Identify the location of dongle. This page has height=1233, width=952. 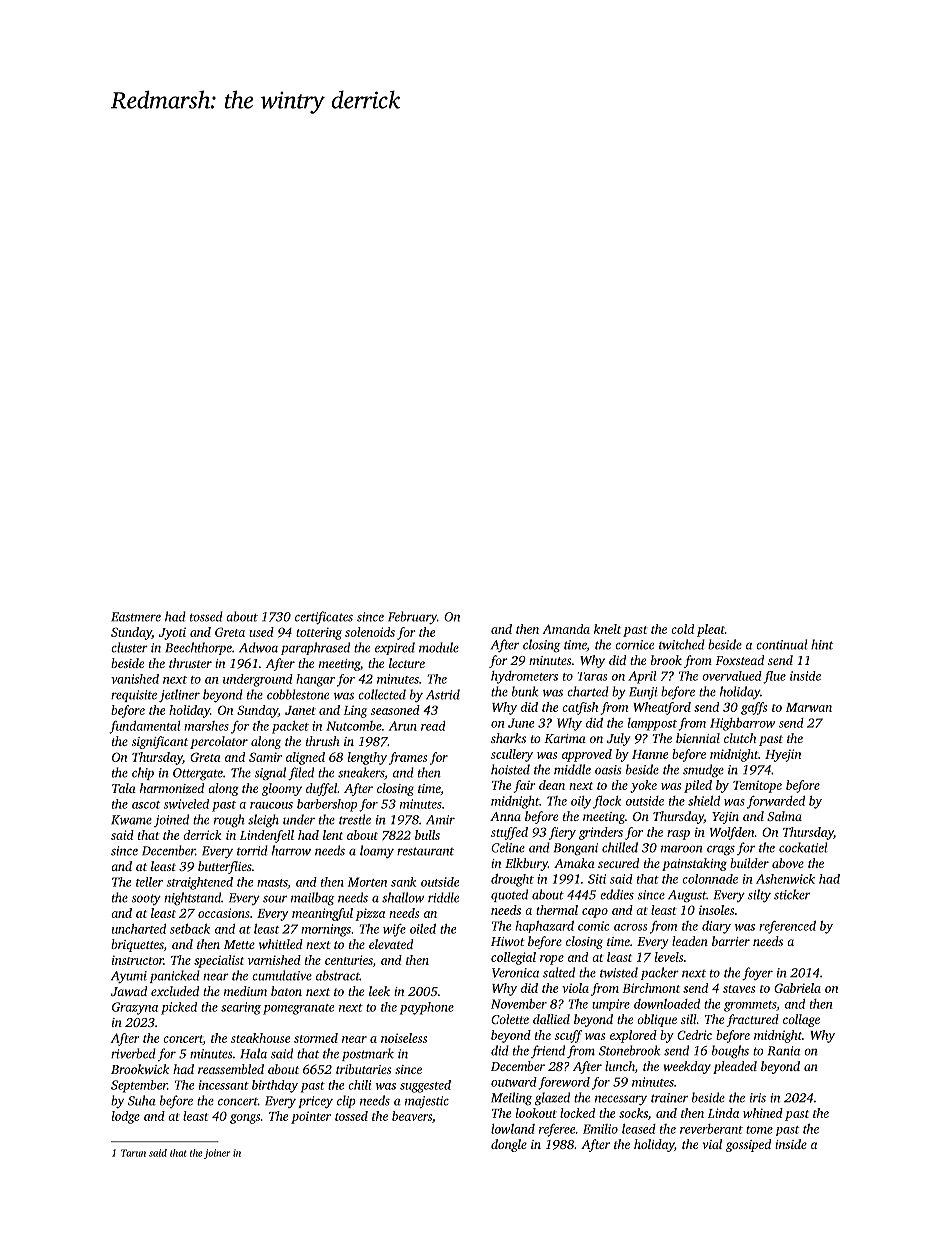
(509, 1145).
